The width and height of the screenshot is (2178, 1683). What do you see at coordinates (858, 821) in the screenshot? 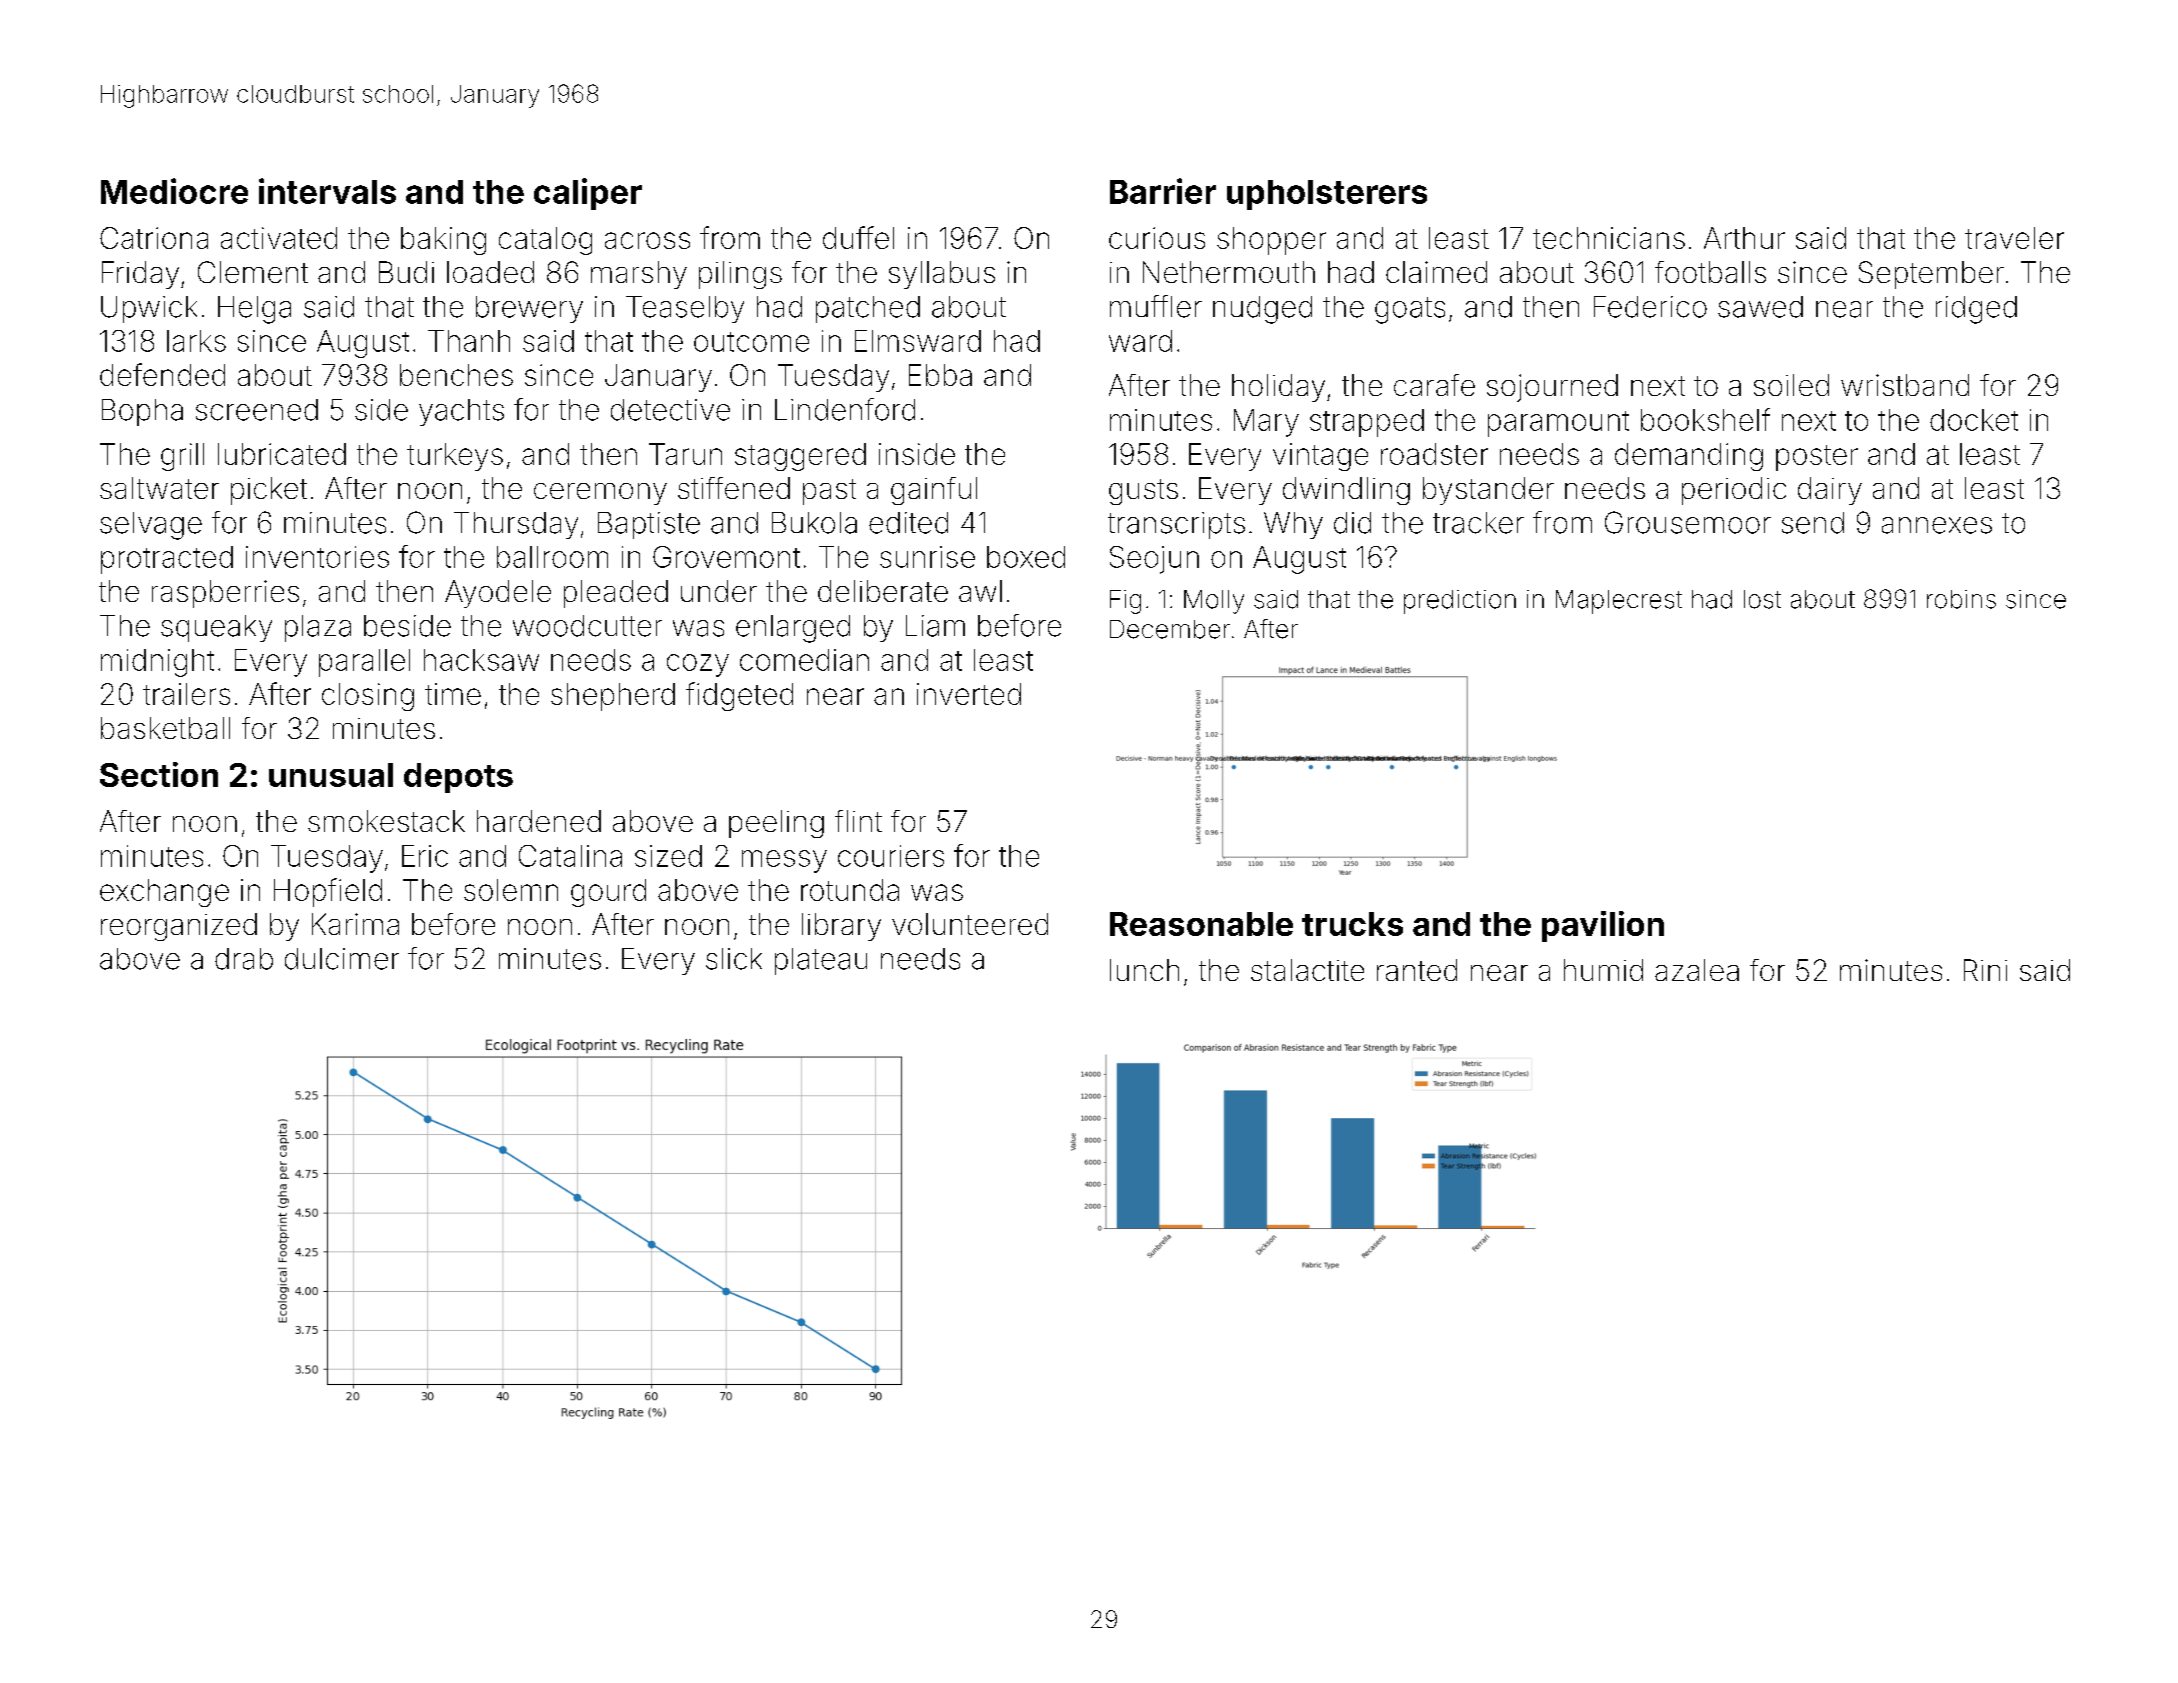
I see `flint` at bounding box center [858, 821].
